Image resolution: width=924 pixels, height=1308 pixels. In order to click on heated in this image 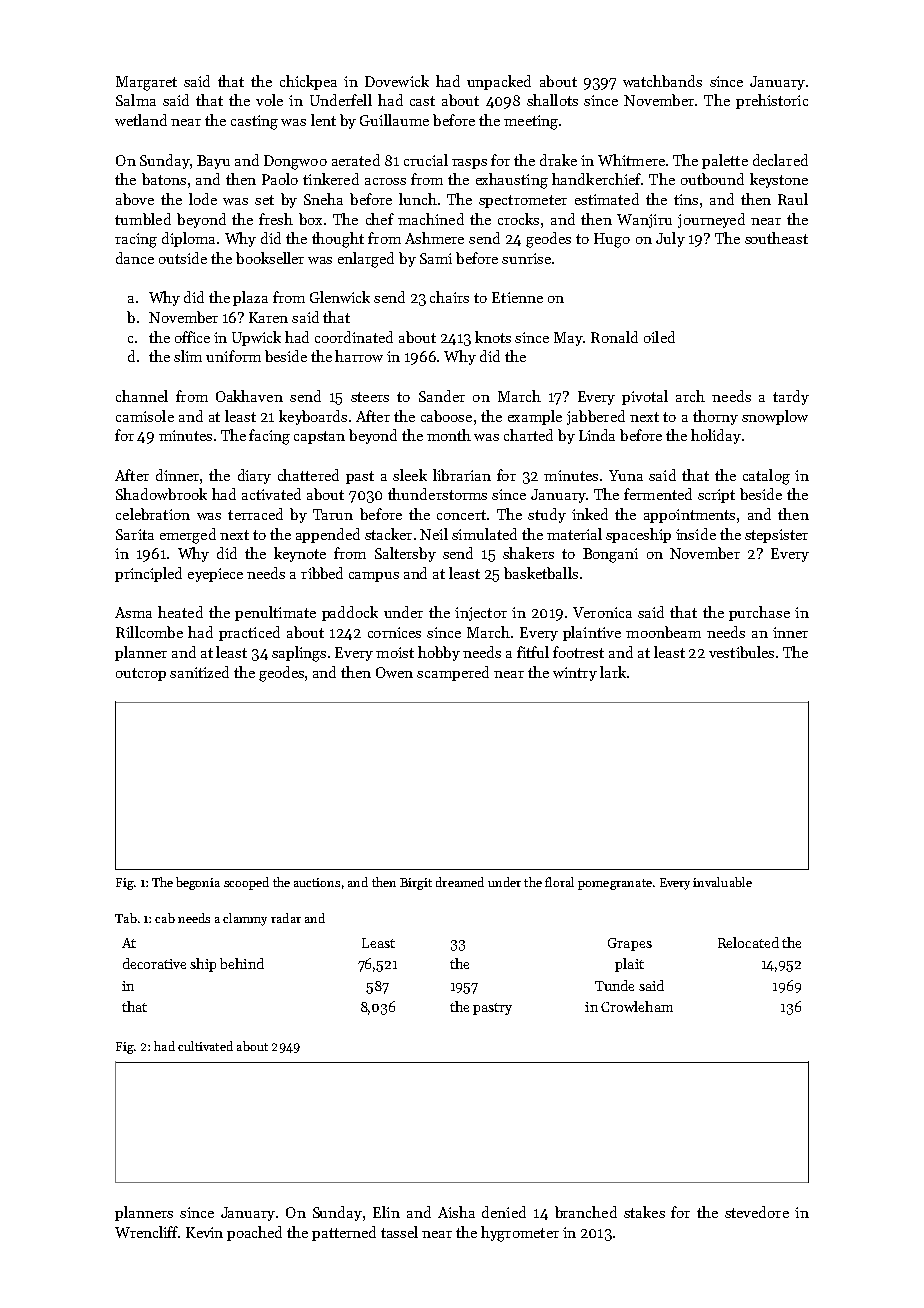, I will do `click(180, 612)`.
